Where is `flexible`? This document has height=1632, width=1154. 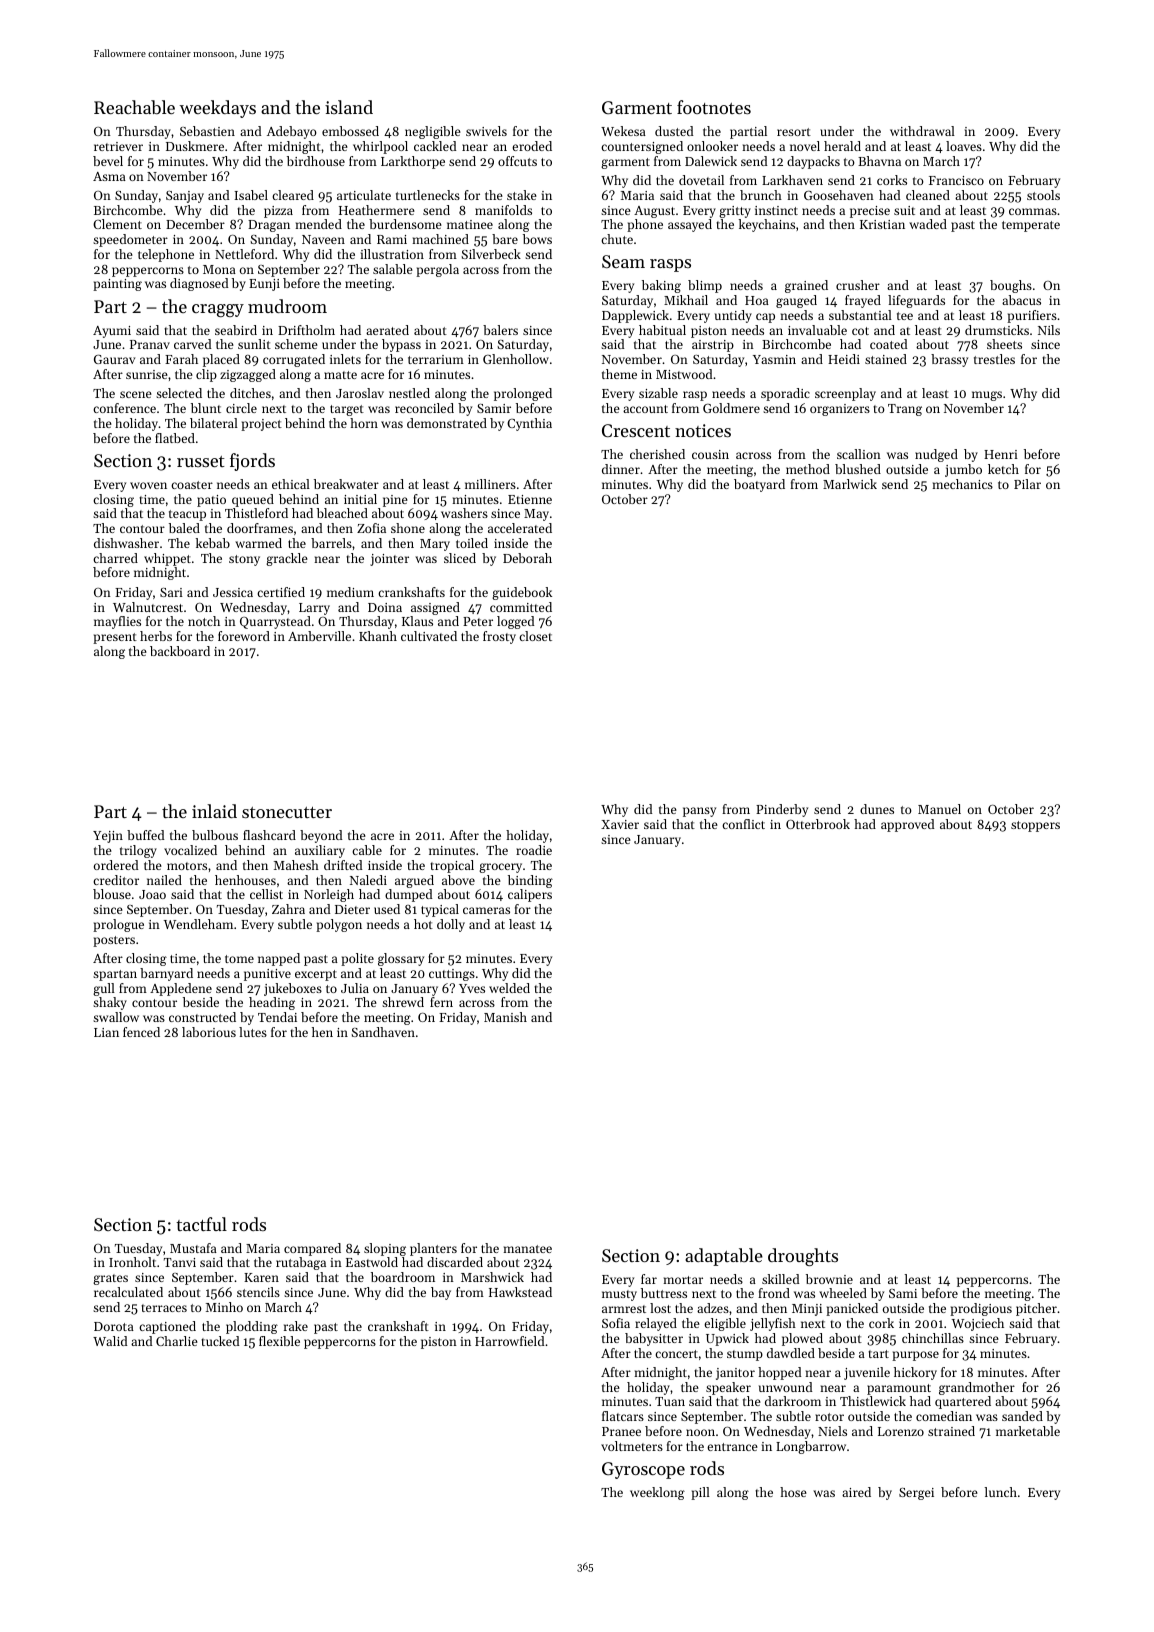 flexible is located at coordinates (279, 1341).
